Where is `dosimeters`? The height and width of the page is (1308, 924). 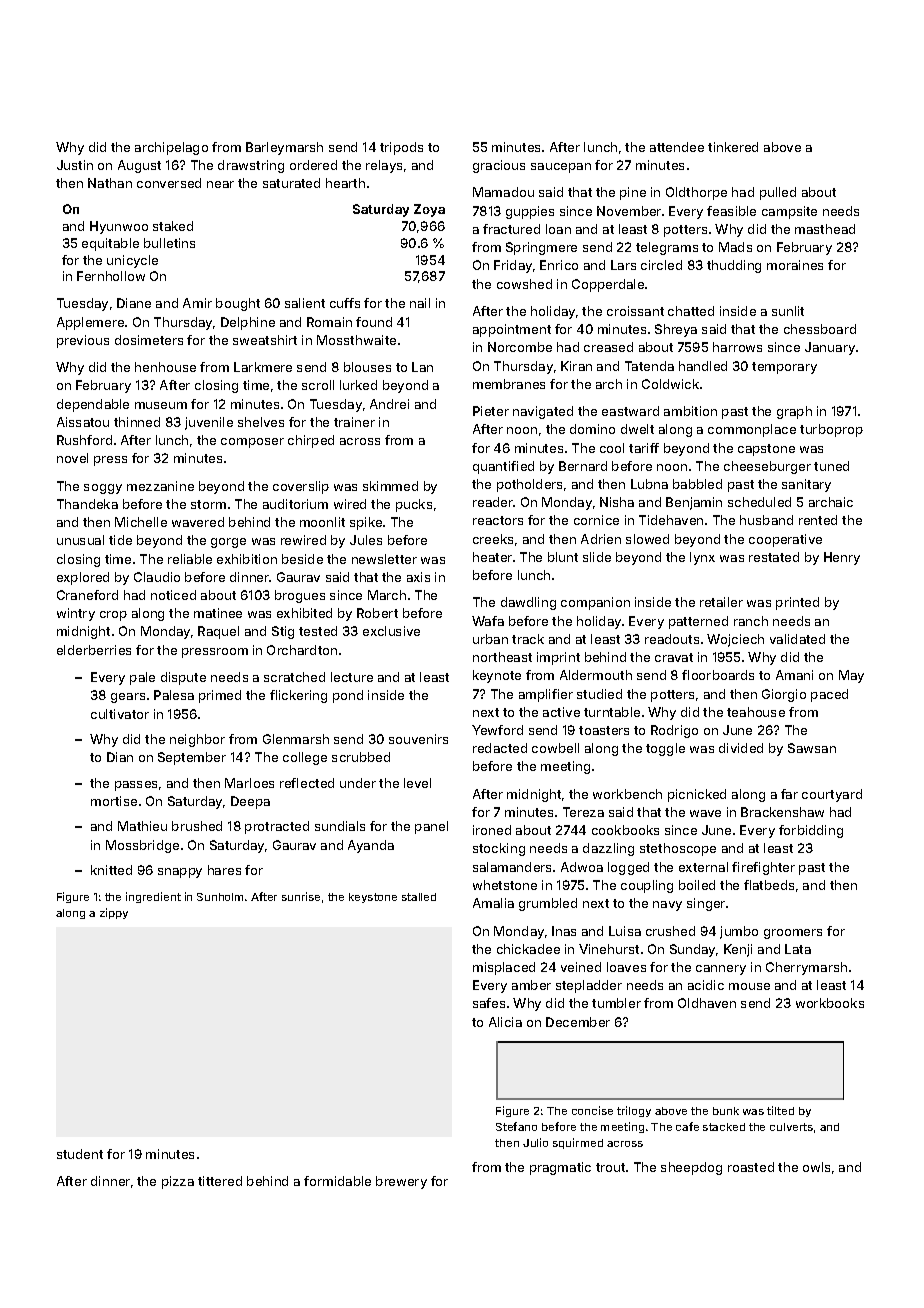
dosimeters is located at coordinates (149, 340).
